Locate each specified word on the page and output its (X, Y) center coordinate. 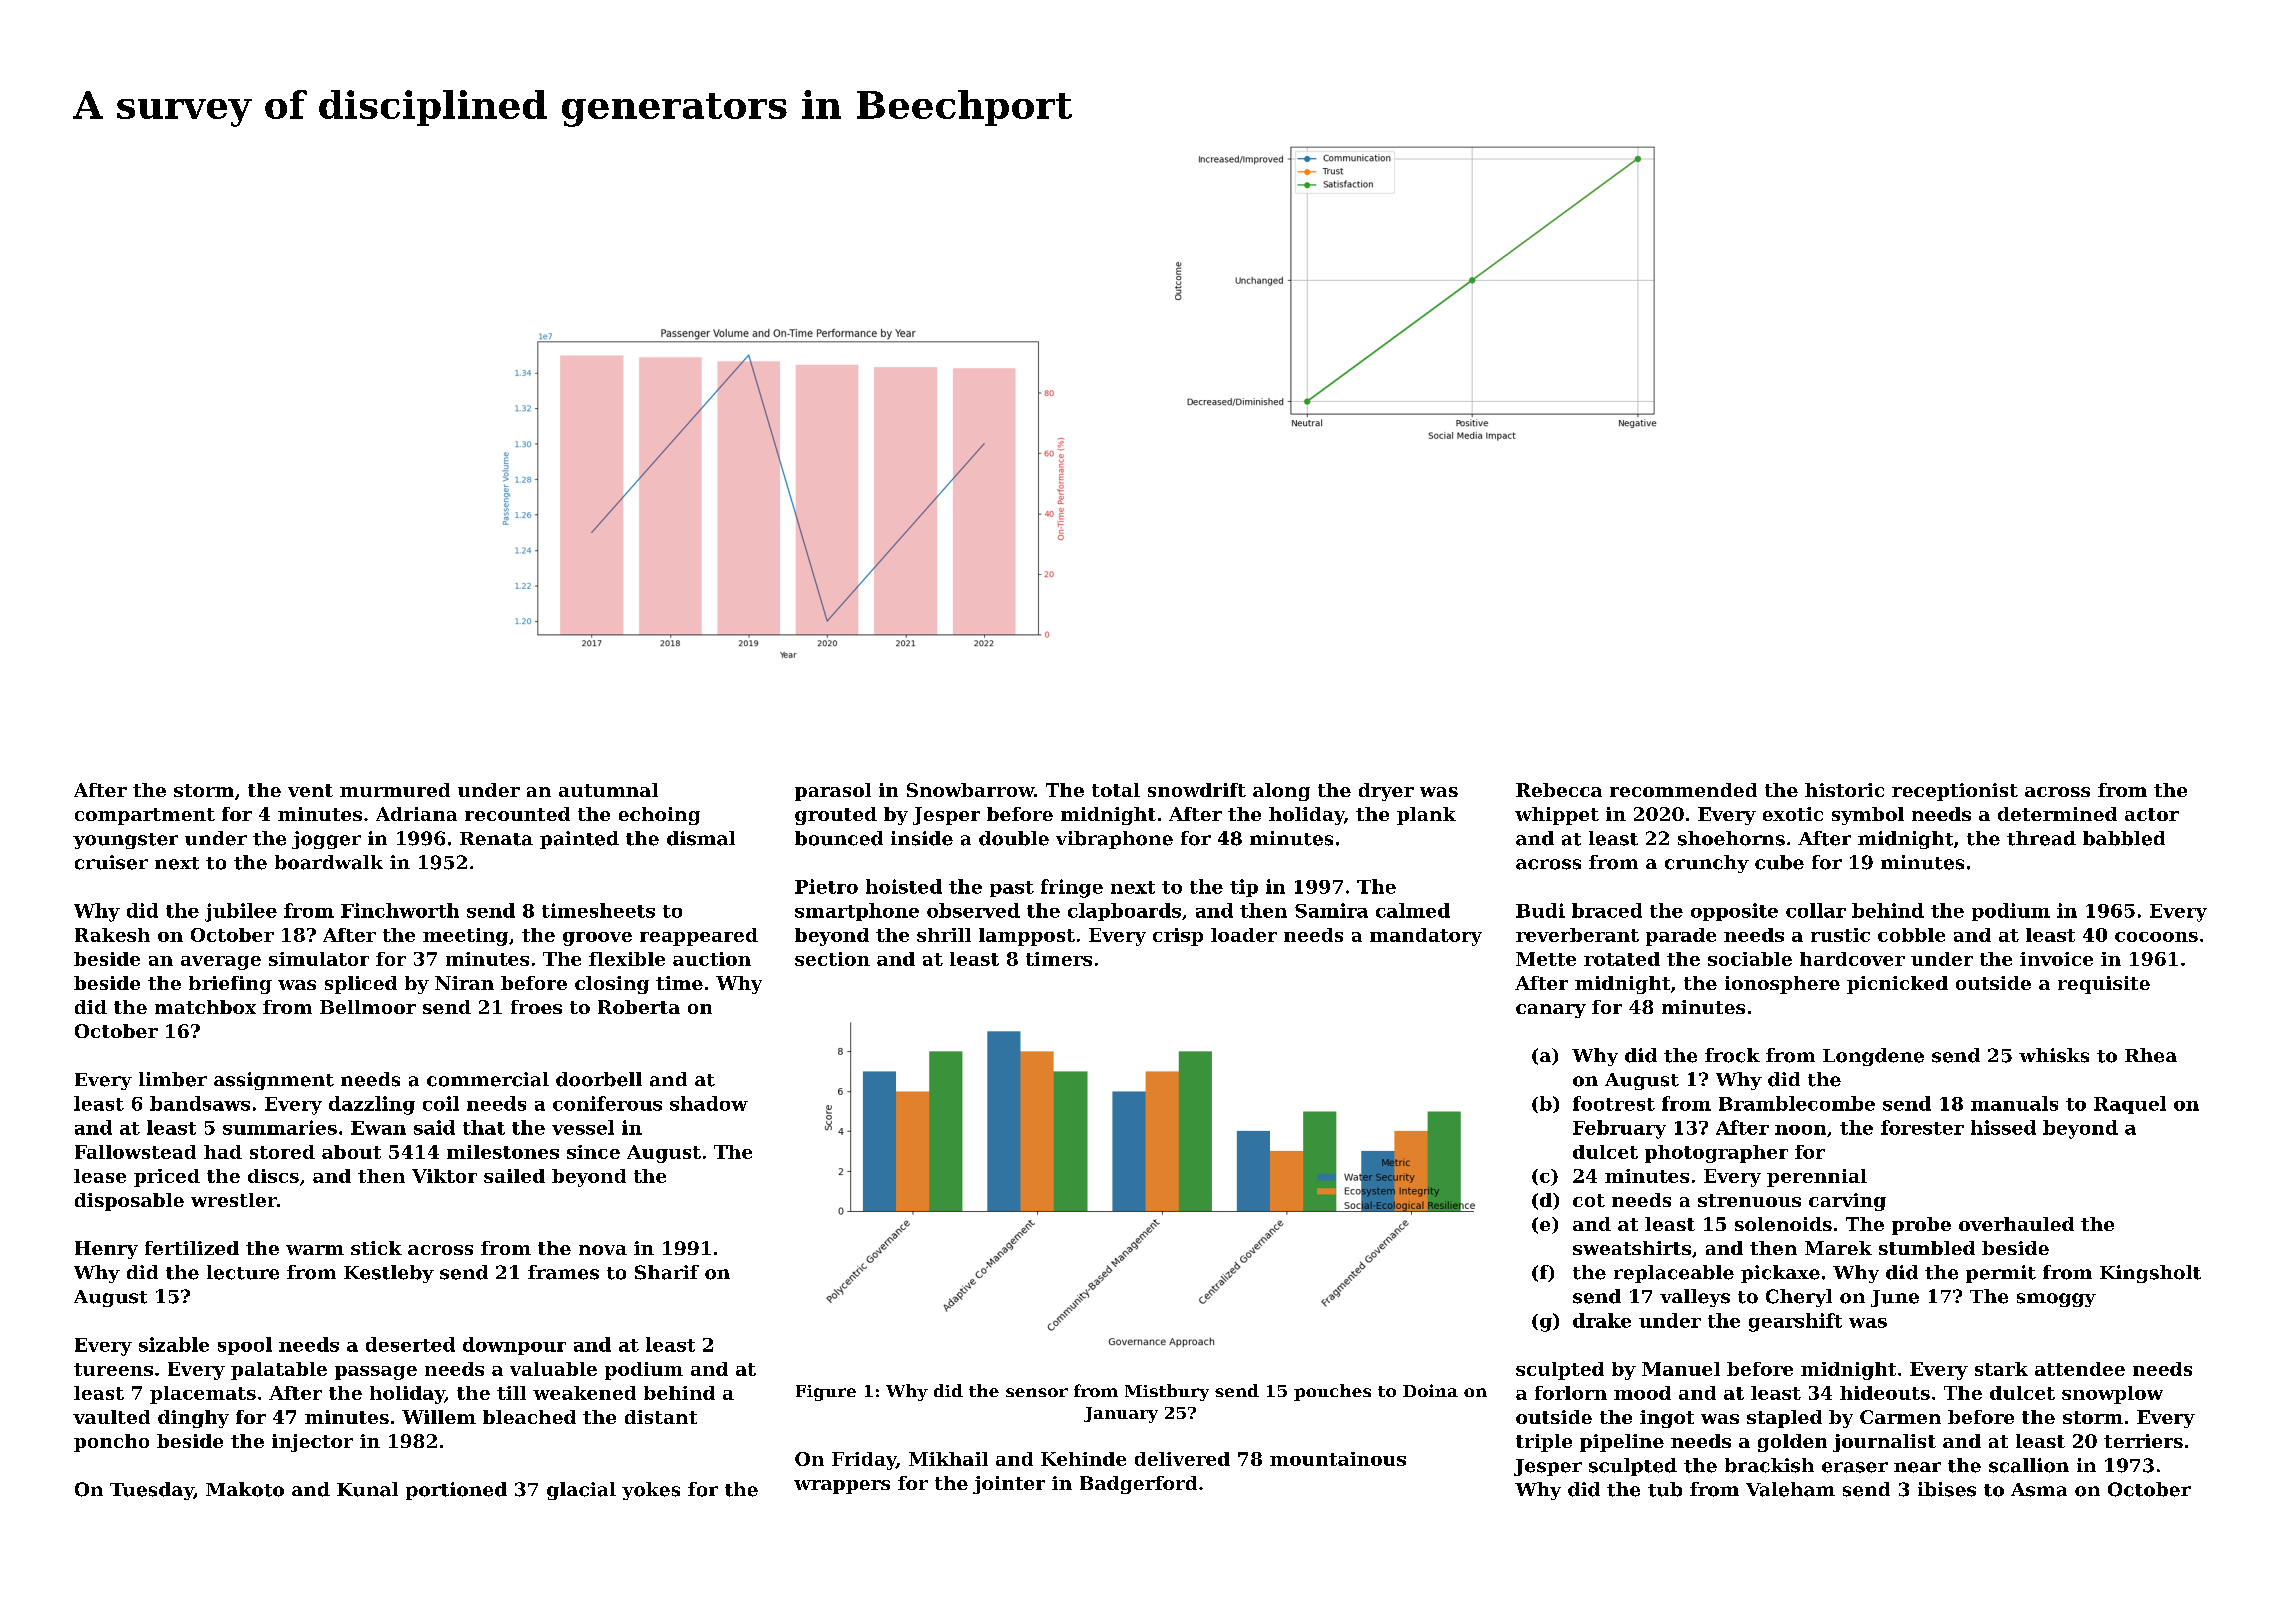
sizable (174, 1344)
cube (1779, 862)
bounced (839, 838)
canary (1551, 1011)
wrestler (234, 1200)
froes (536, 1007)
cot (1589, 1200)
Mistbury (1167, 1392)
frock (1732, 1055)
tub (1665, 1489)
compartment (145, 816)
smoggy (2056, 1300)
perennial (1817, 1178)
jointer (1009, 1485)
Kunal (367, 1489)
